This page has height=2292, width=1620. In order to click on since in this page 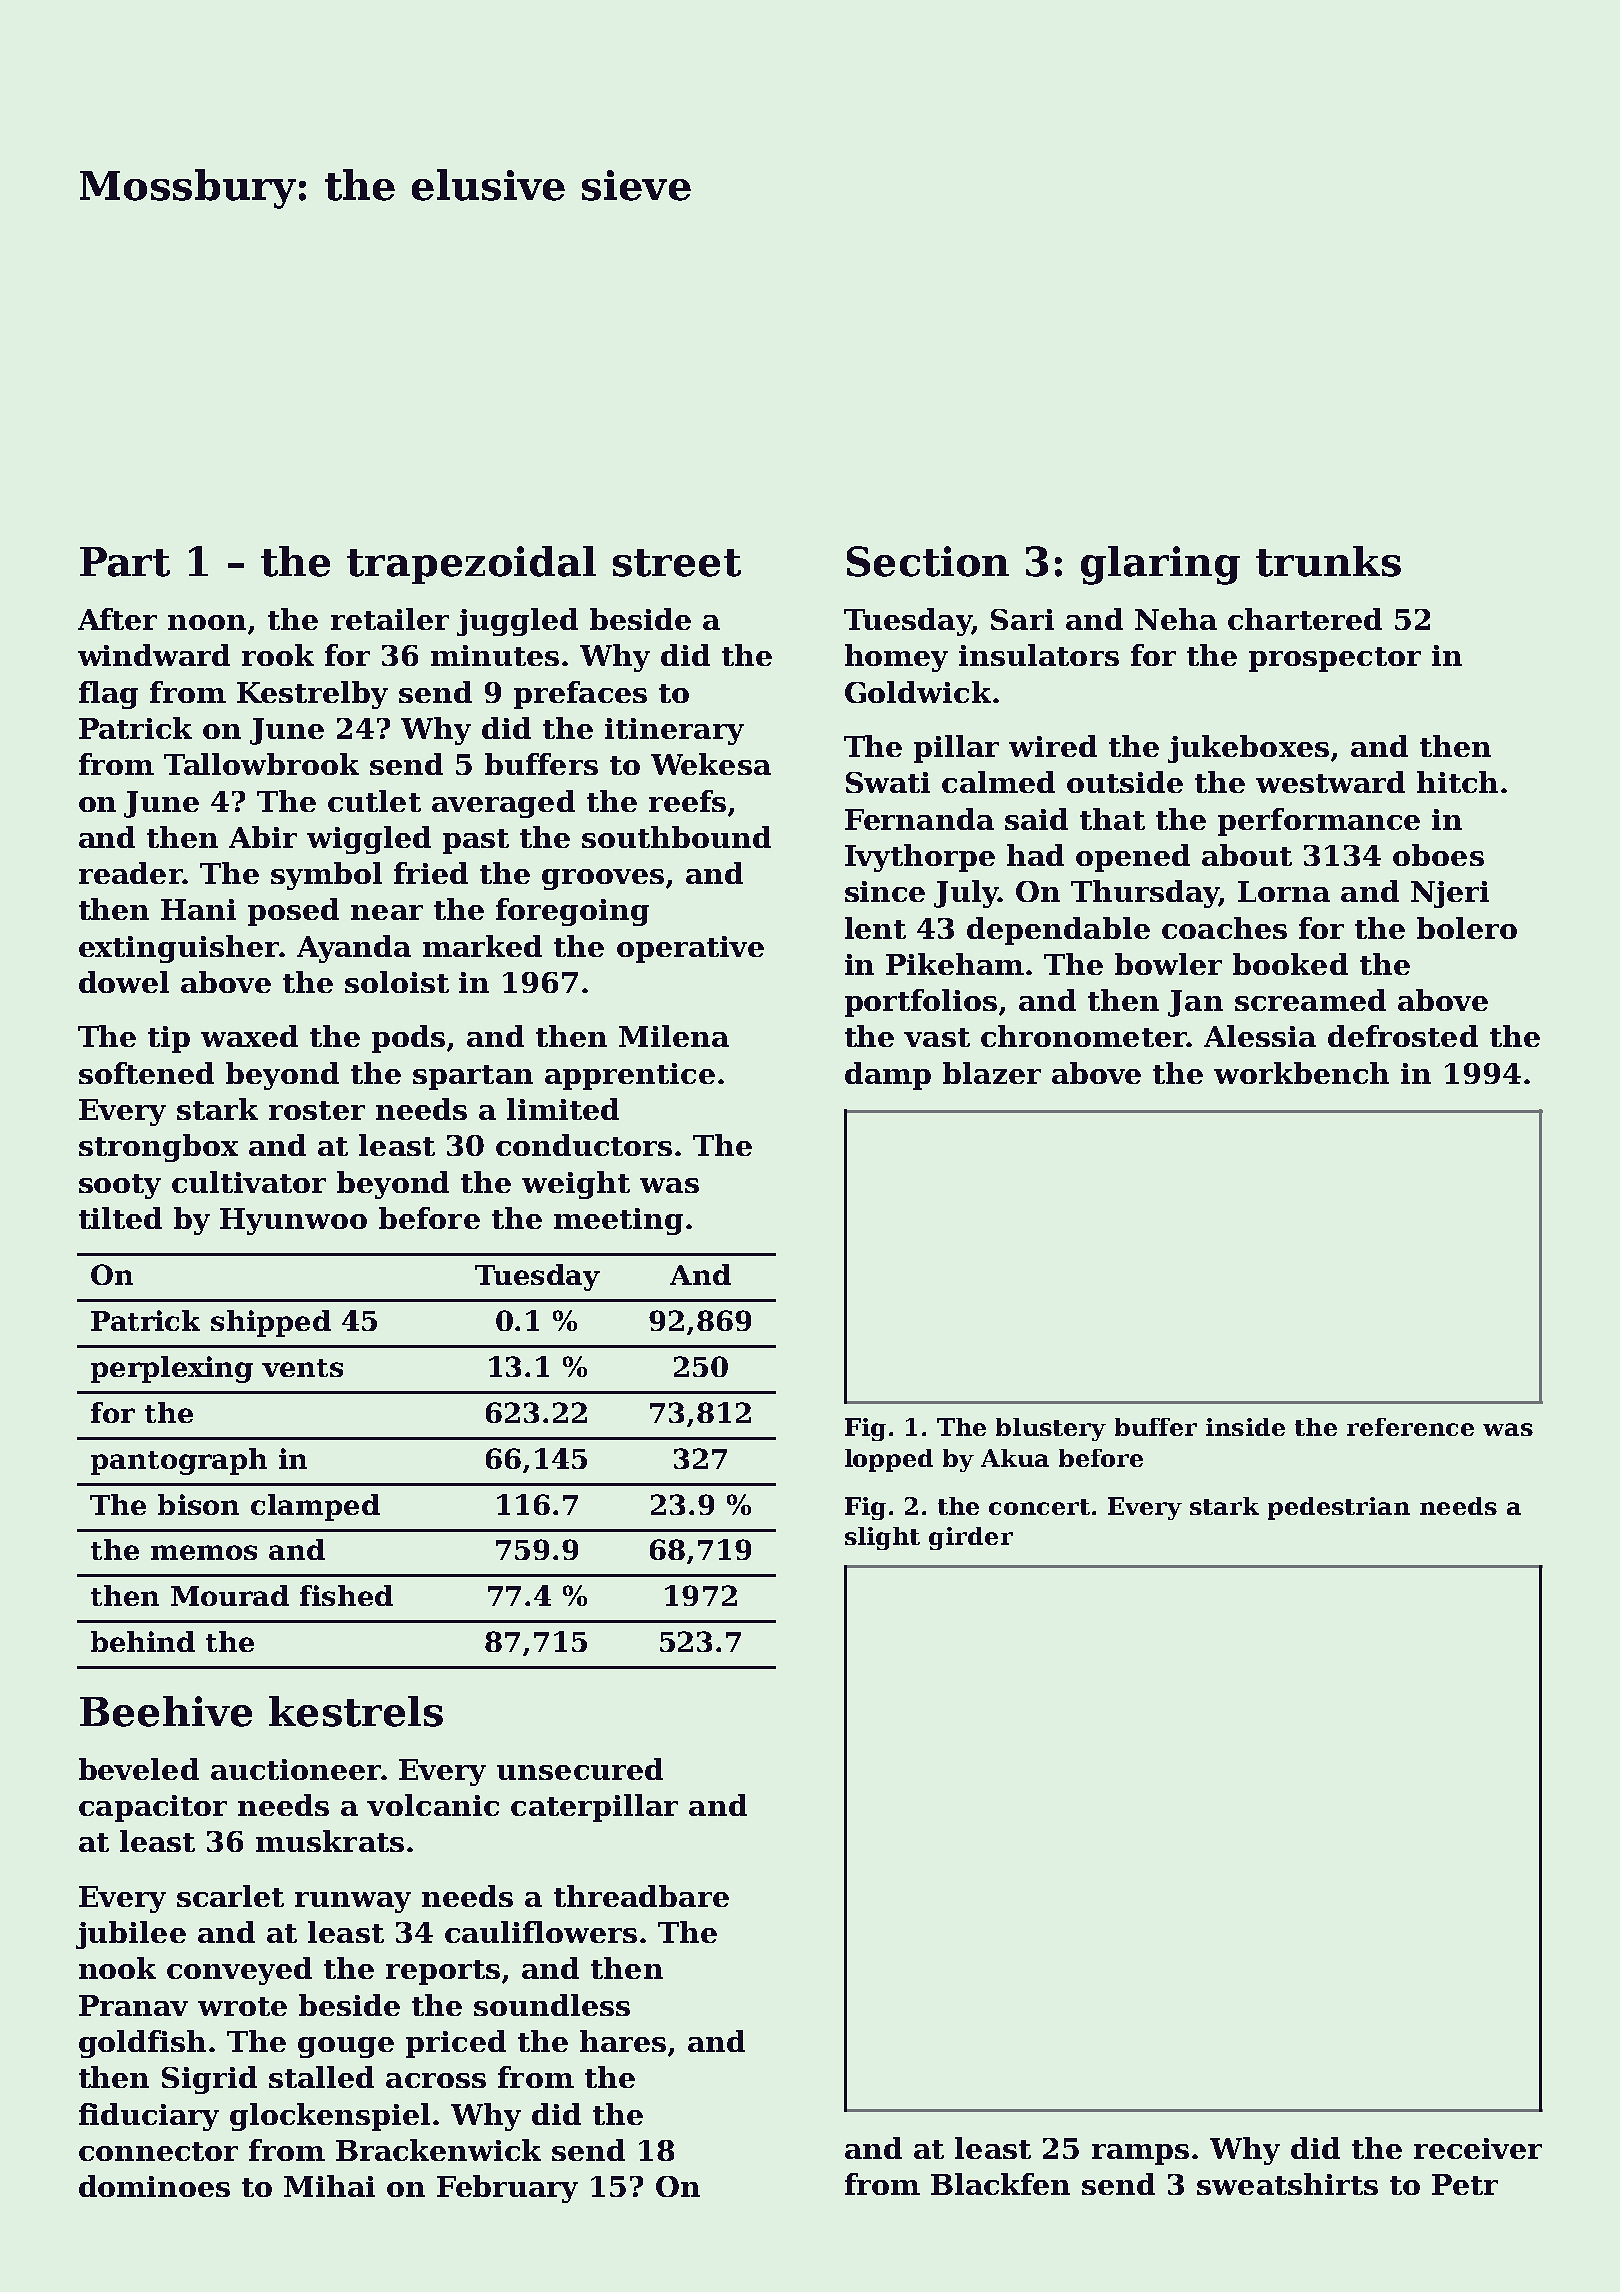, I will do `click(885, 891)`.
